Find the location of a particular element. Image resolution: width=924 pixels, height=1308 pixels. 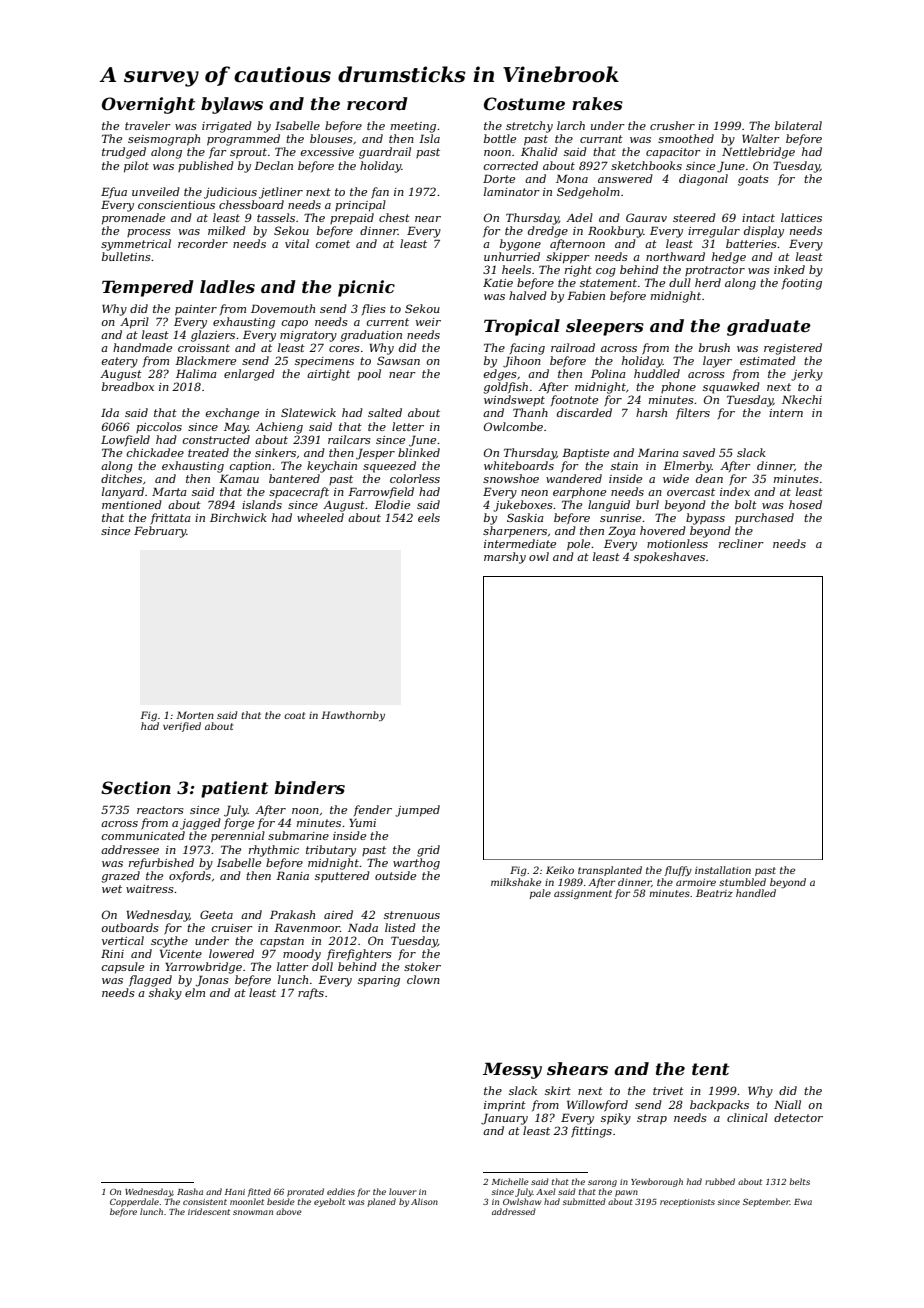

Efua is located at coordinates (114, 192).
